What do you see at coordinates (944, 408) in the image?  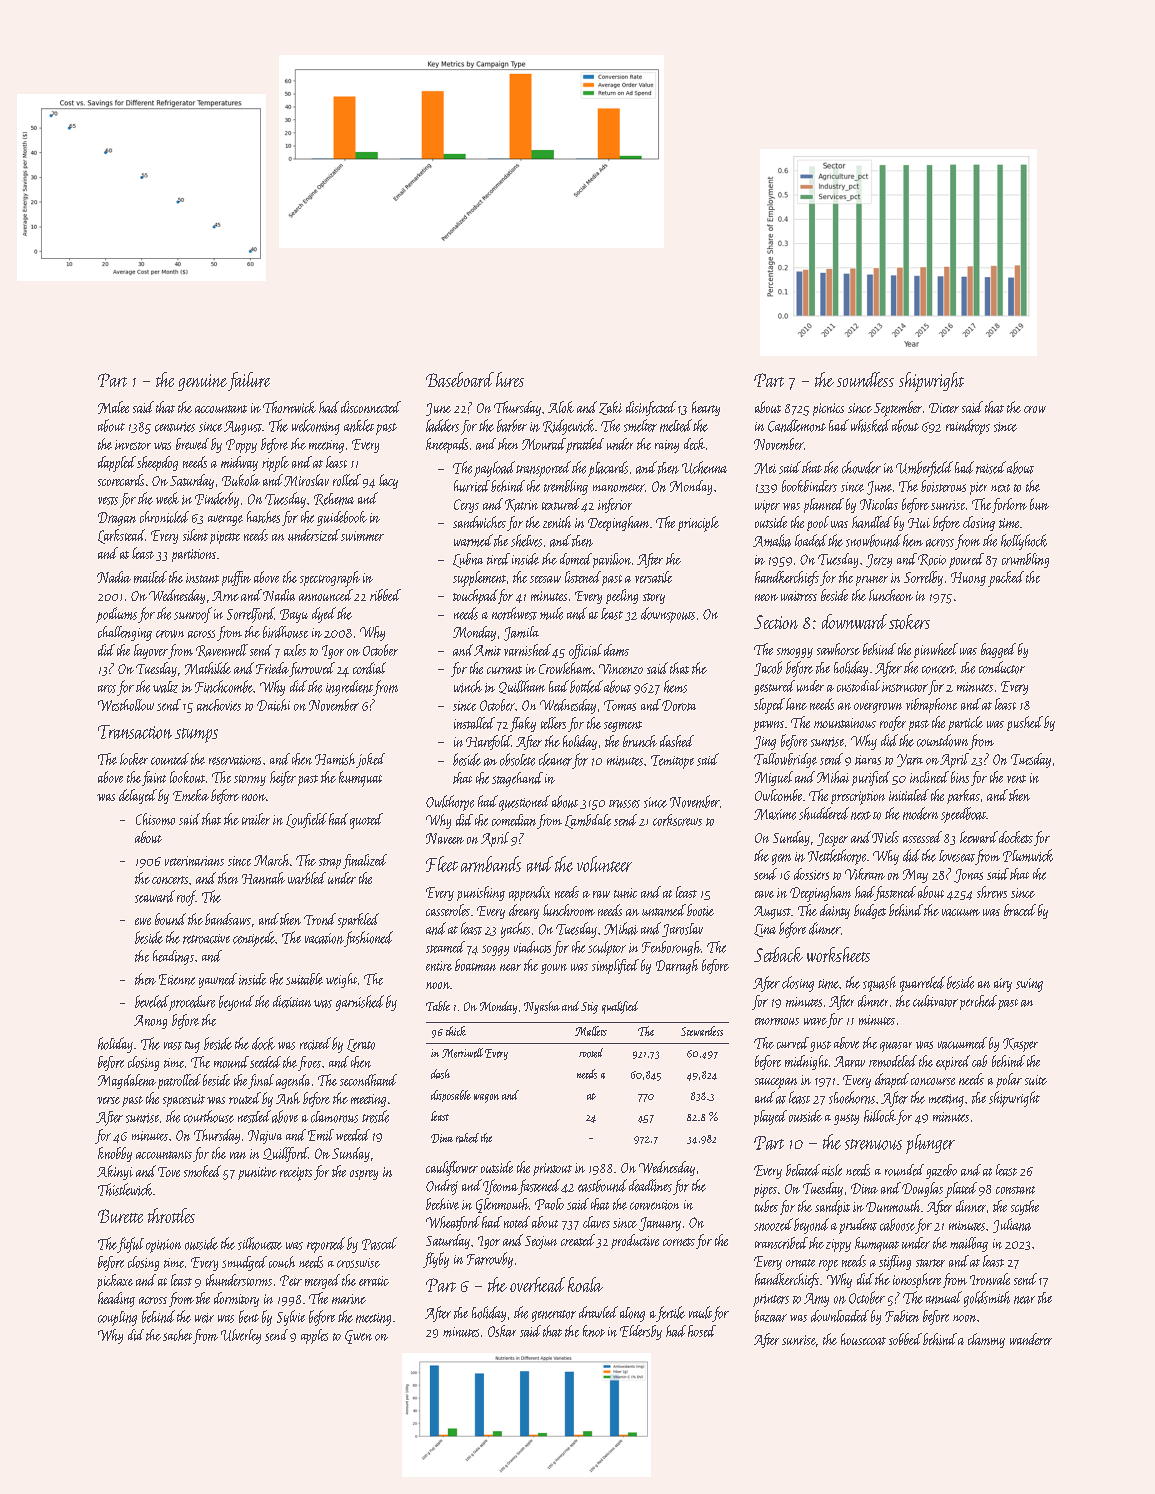 I see `Dieter` at bounding box center [944, 408].
